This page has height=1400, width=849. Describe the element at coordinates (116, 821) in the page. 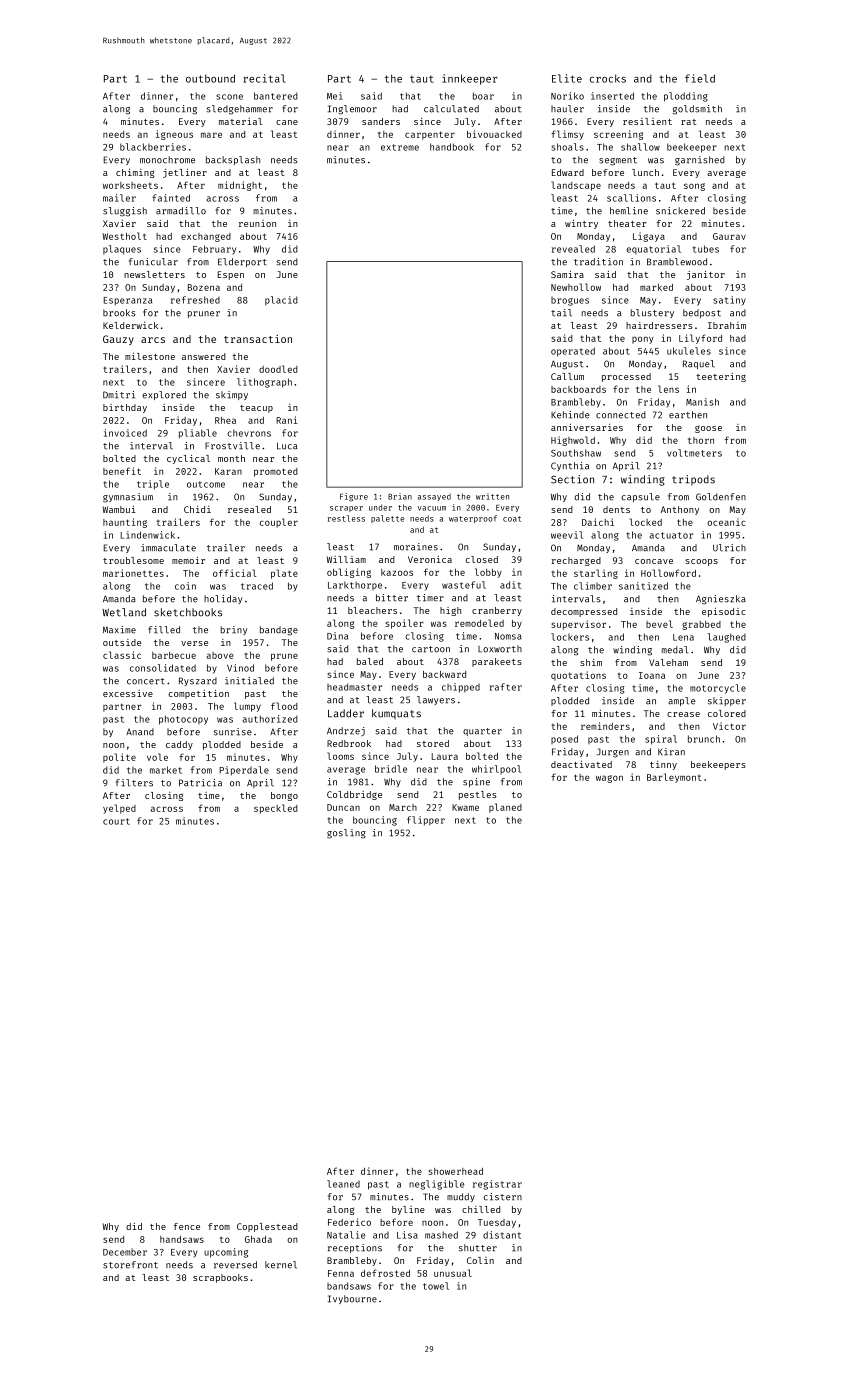

I see `court` at that location.
